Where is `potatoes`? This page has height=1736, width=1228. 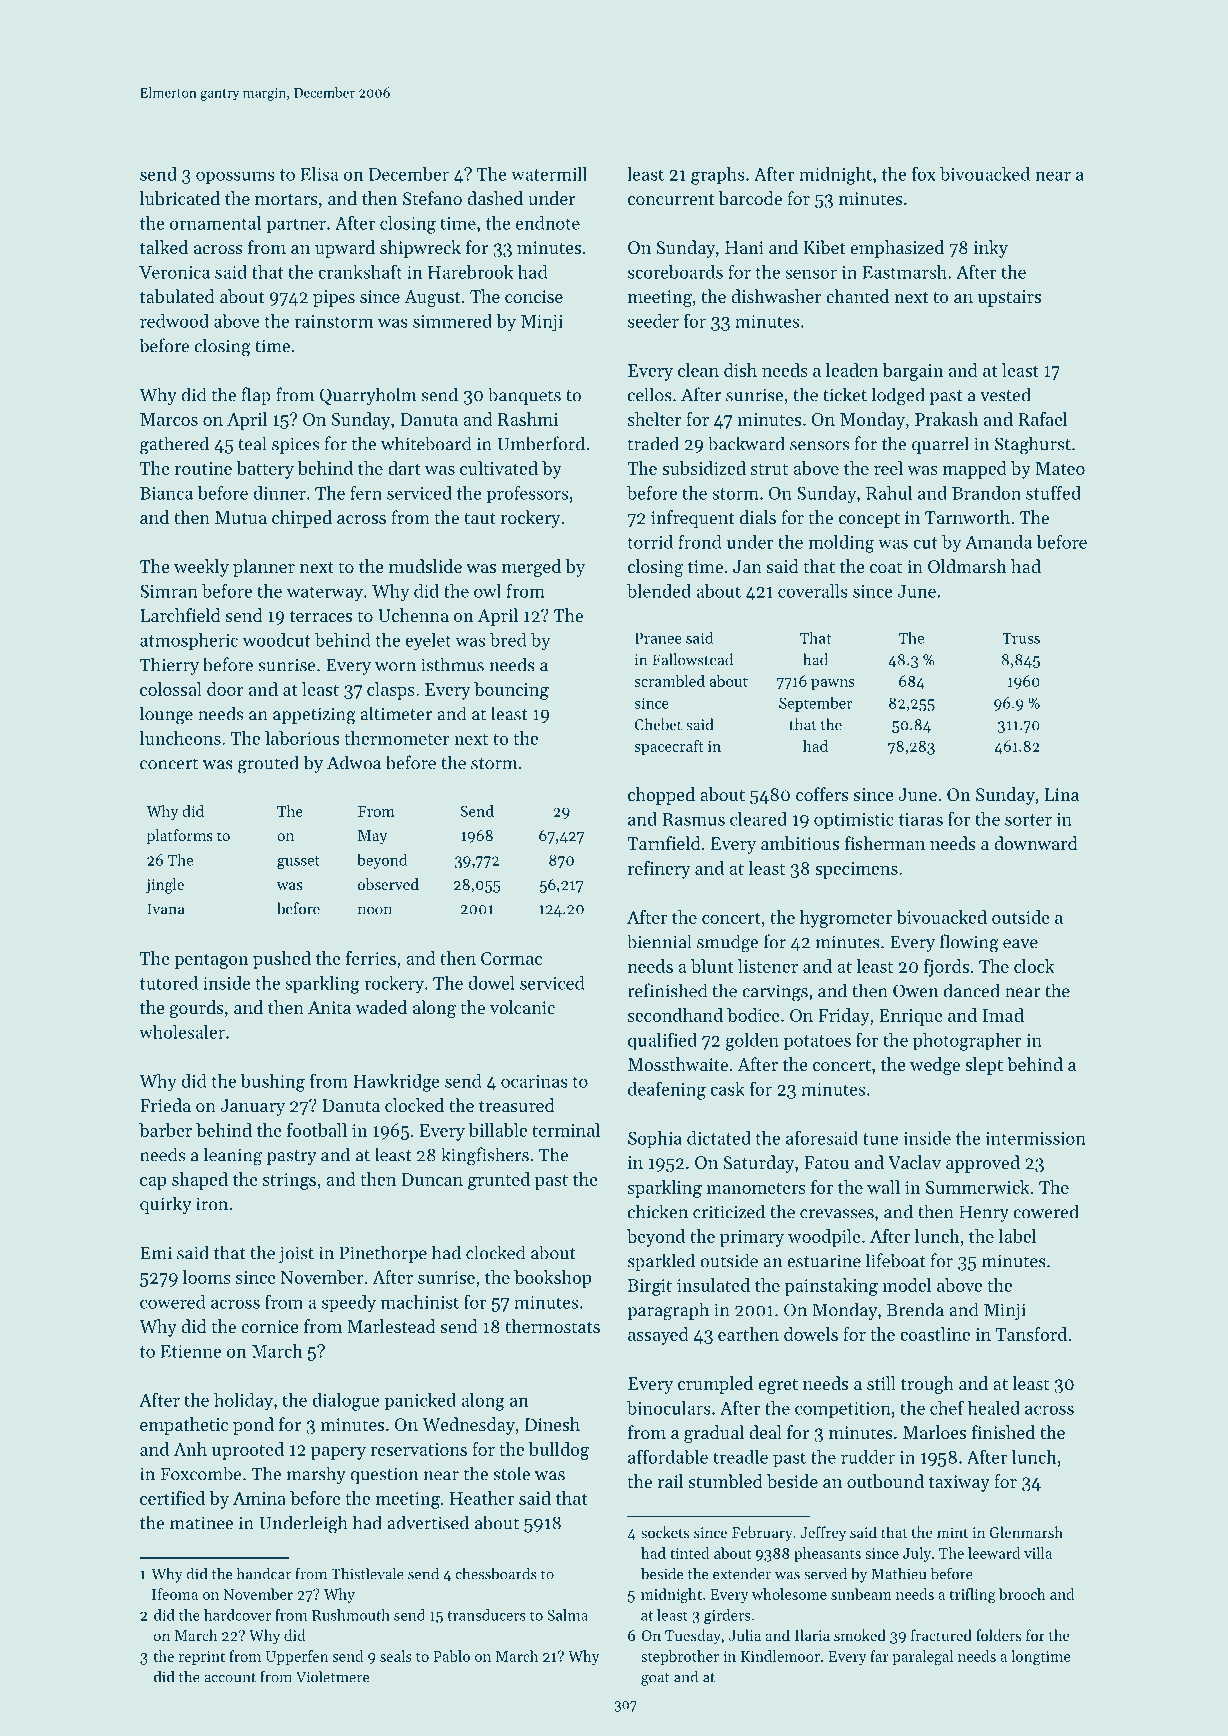
potatoes is located at coordinates (817, 1043).
